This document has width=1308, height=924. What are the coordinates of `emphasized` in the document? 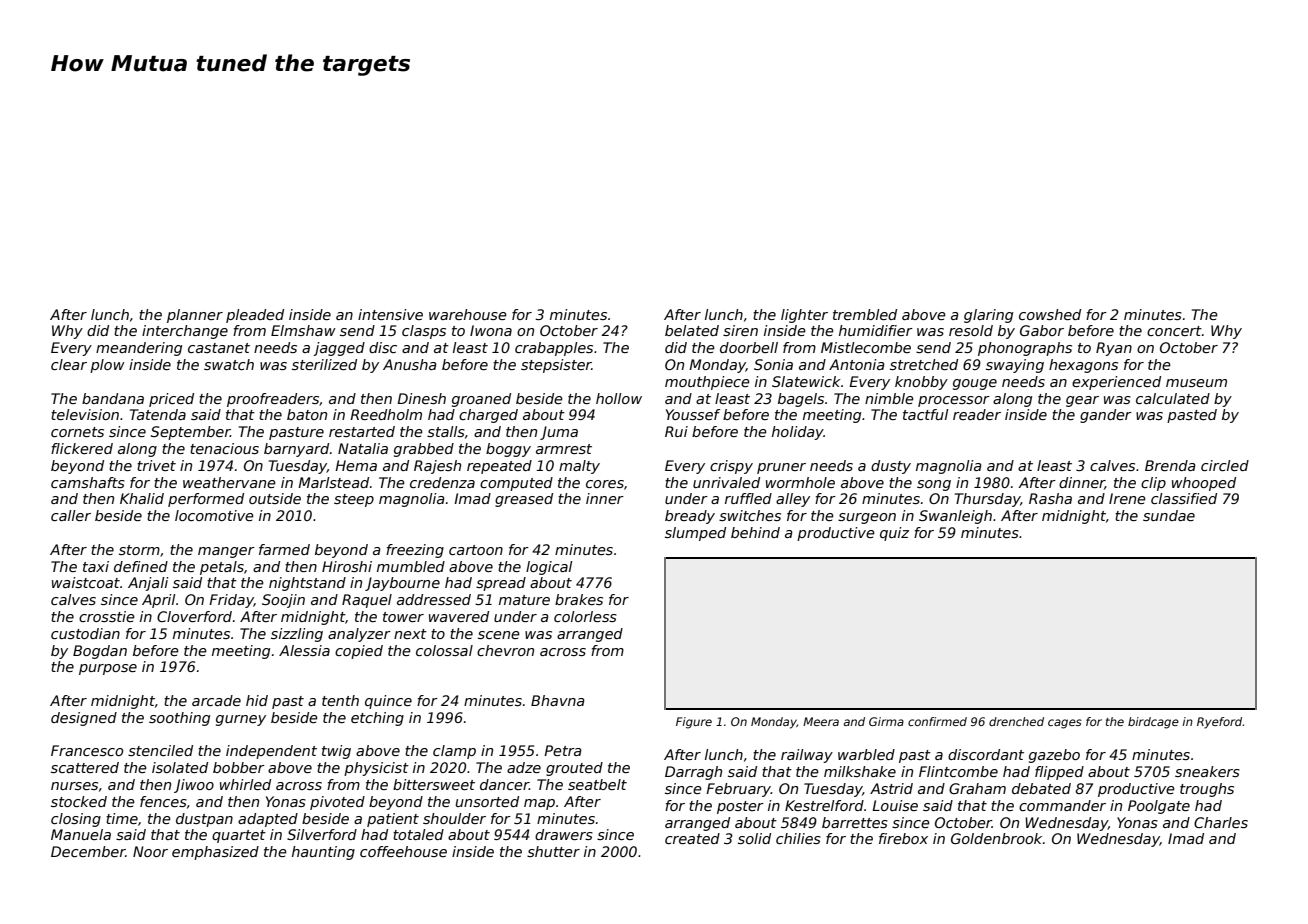 It's located at (215, 853).
